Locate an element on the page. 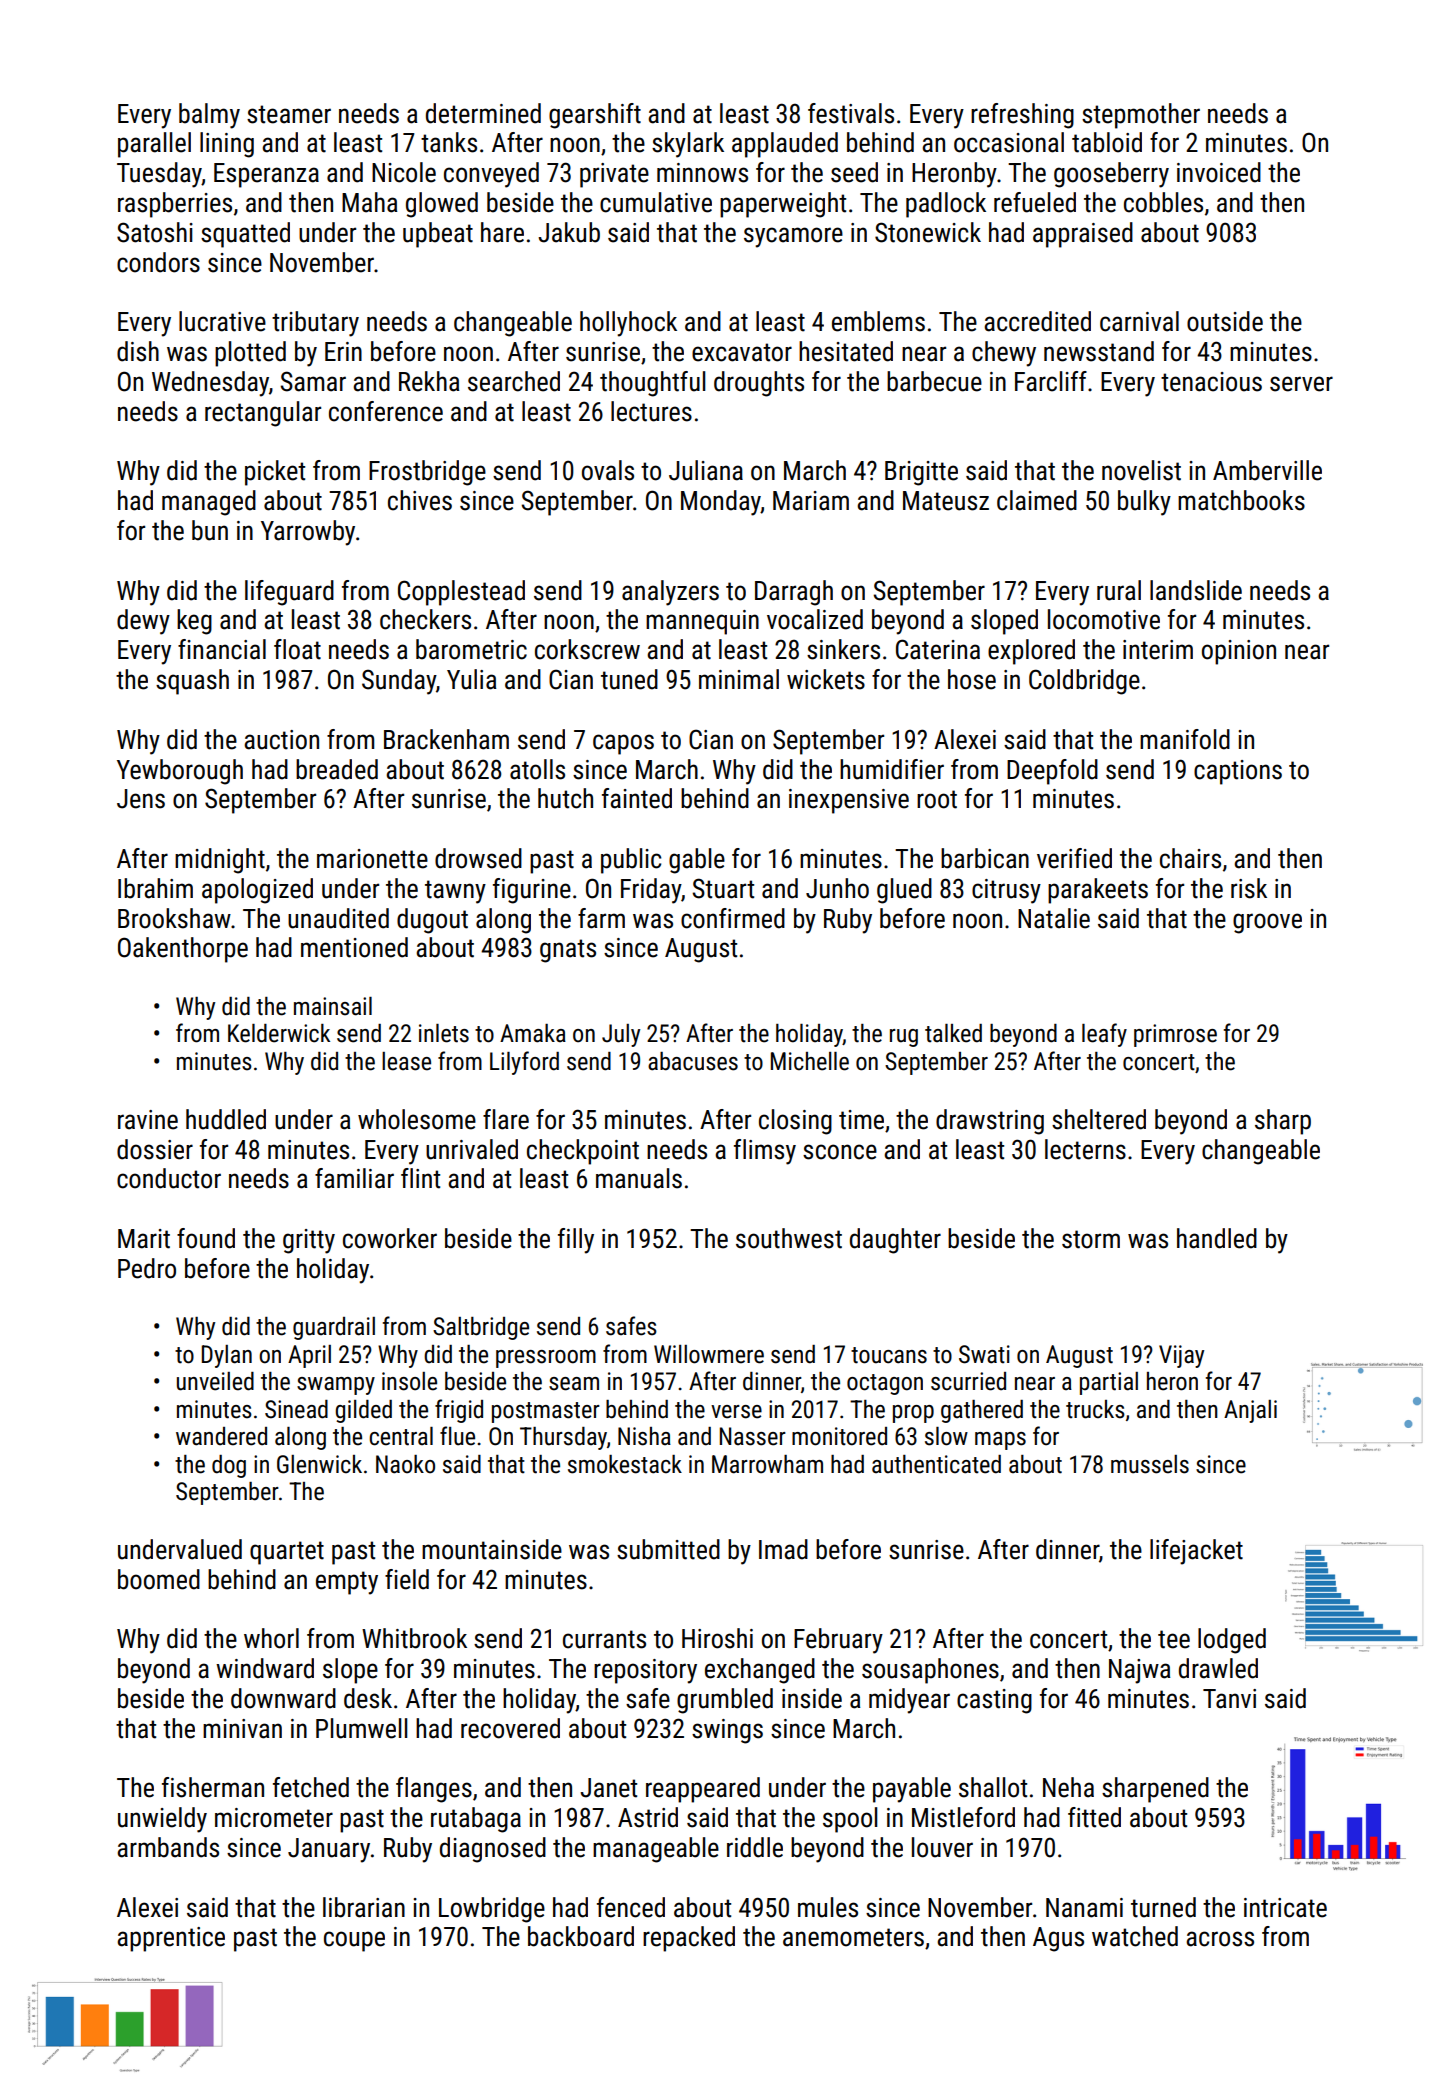  smokestack is located at coordinates (625, 1464).
